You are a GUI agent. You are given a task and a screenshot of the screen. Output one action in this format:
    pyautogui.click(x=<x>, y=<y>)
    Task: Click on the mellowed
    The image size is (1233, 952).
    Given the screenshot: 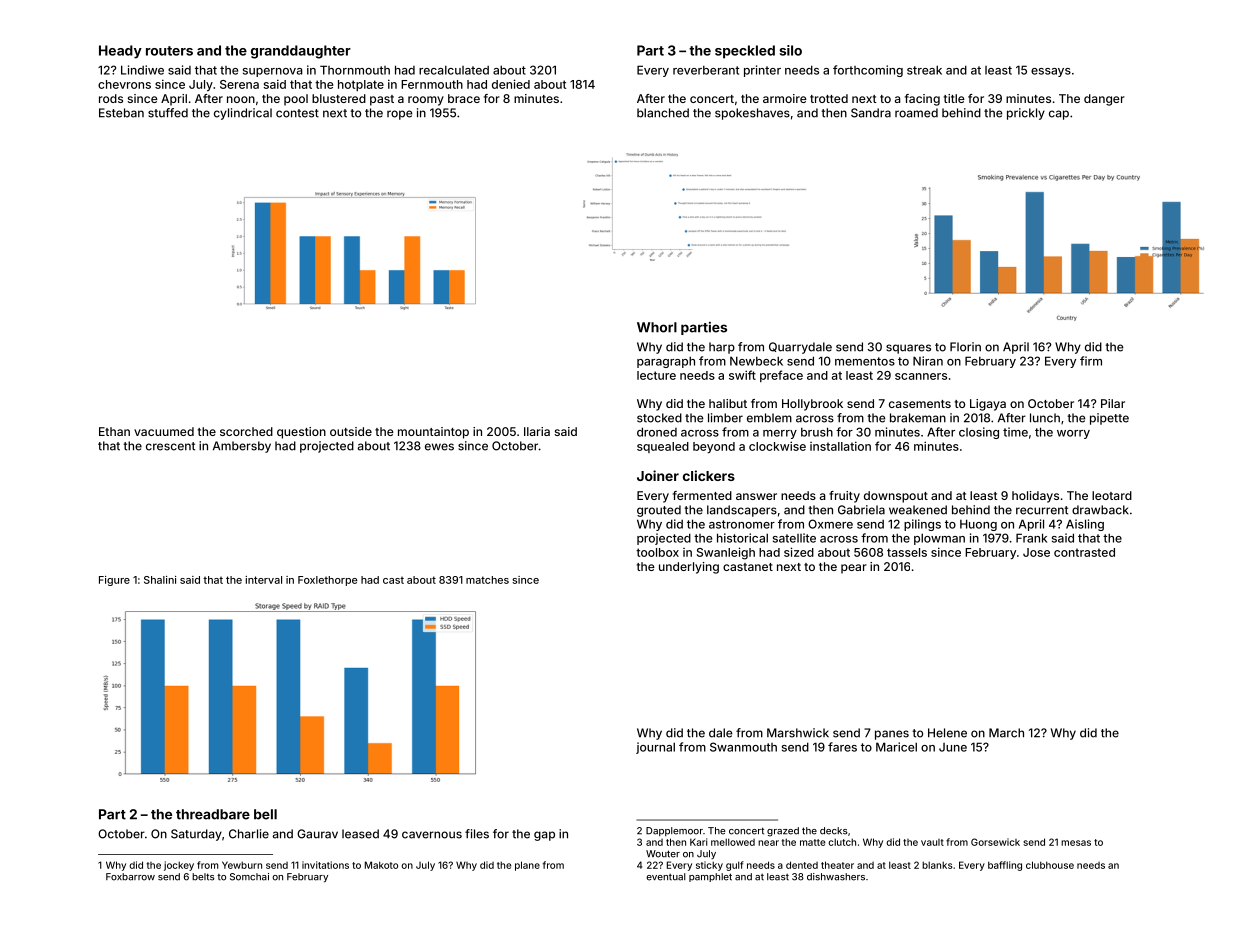 What is the action you would take?
    pyautogui.click(x=733, y=842)
